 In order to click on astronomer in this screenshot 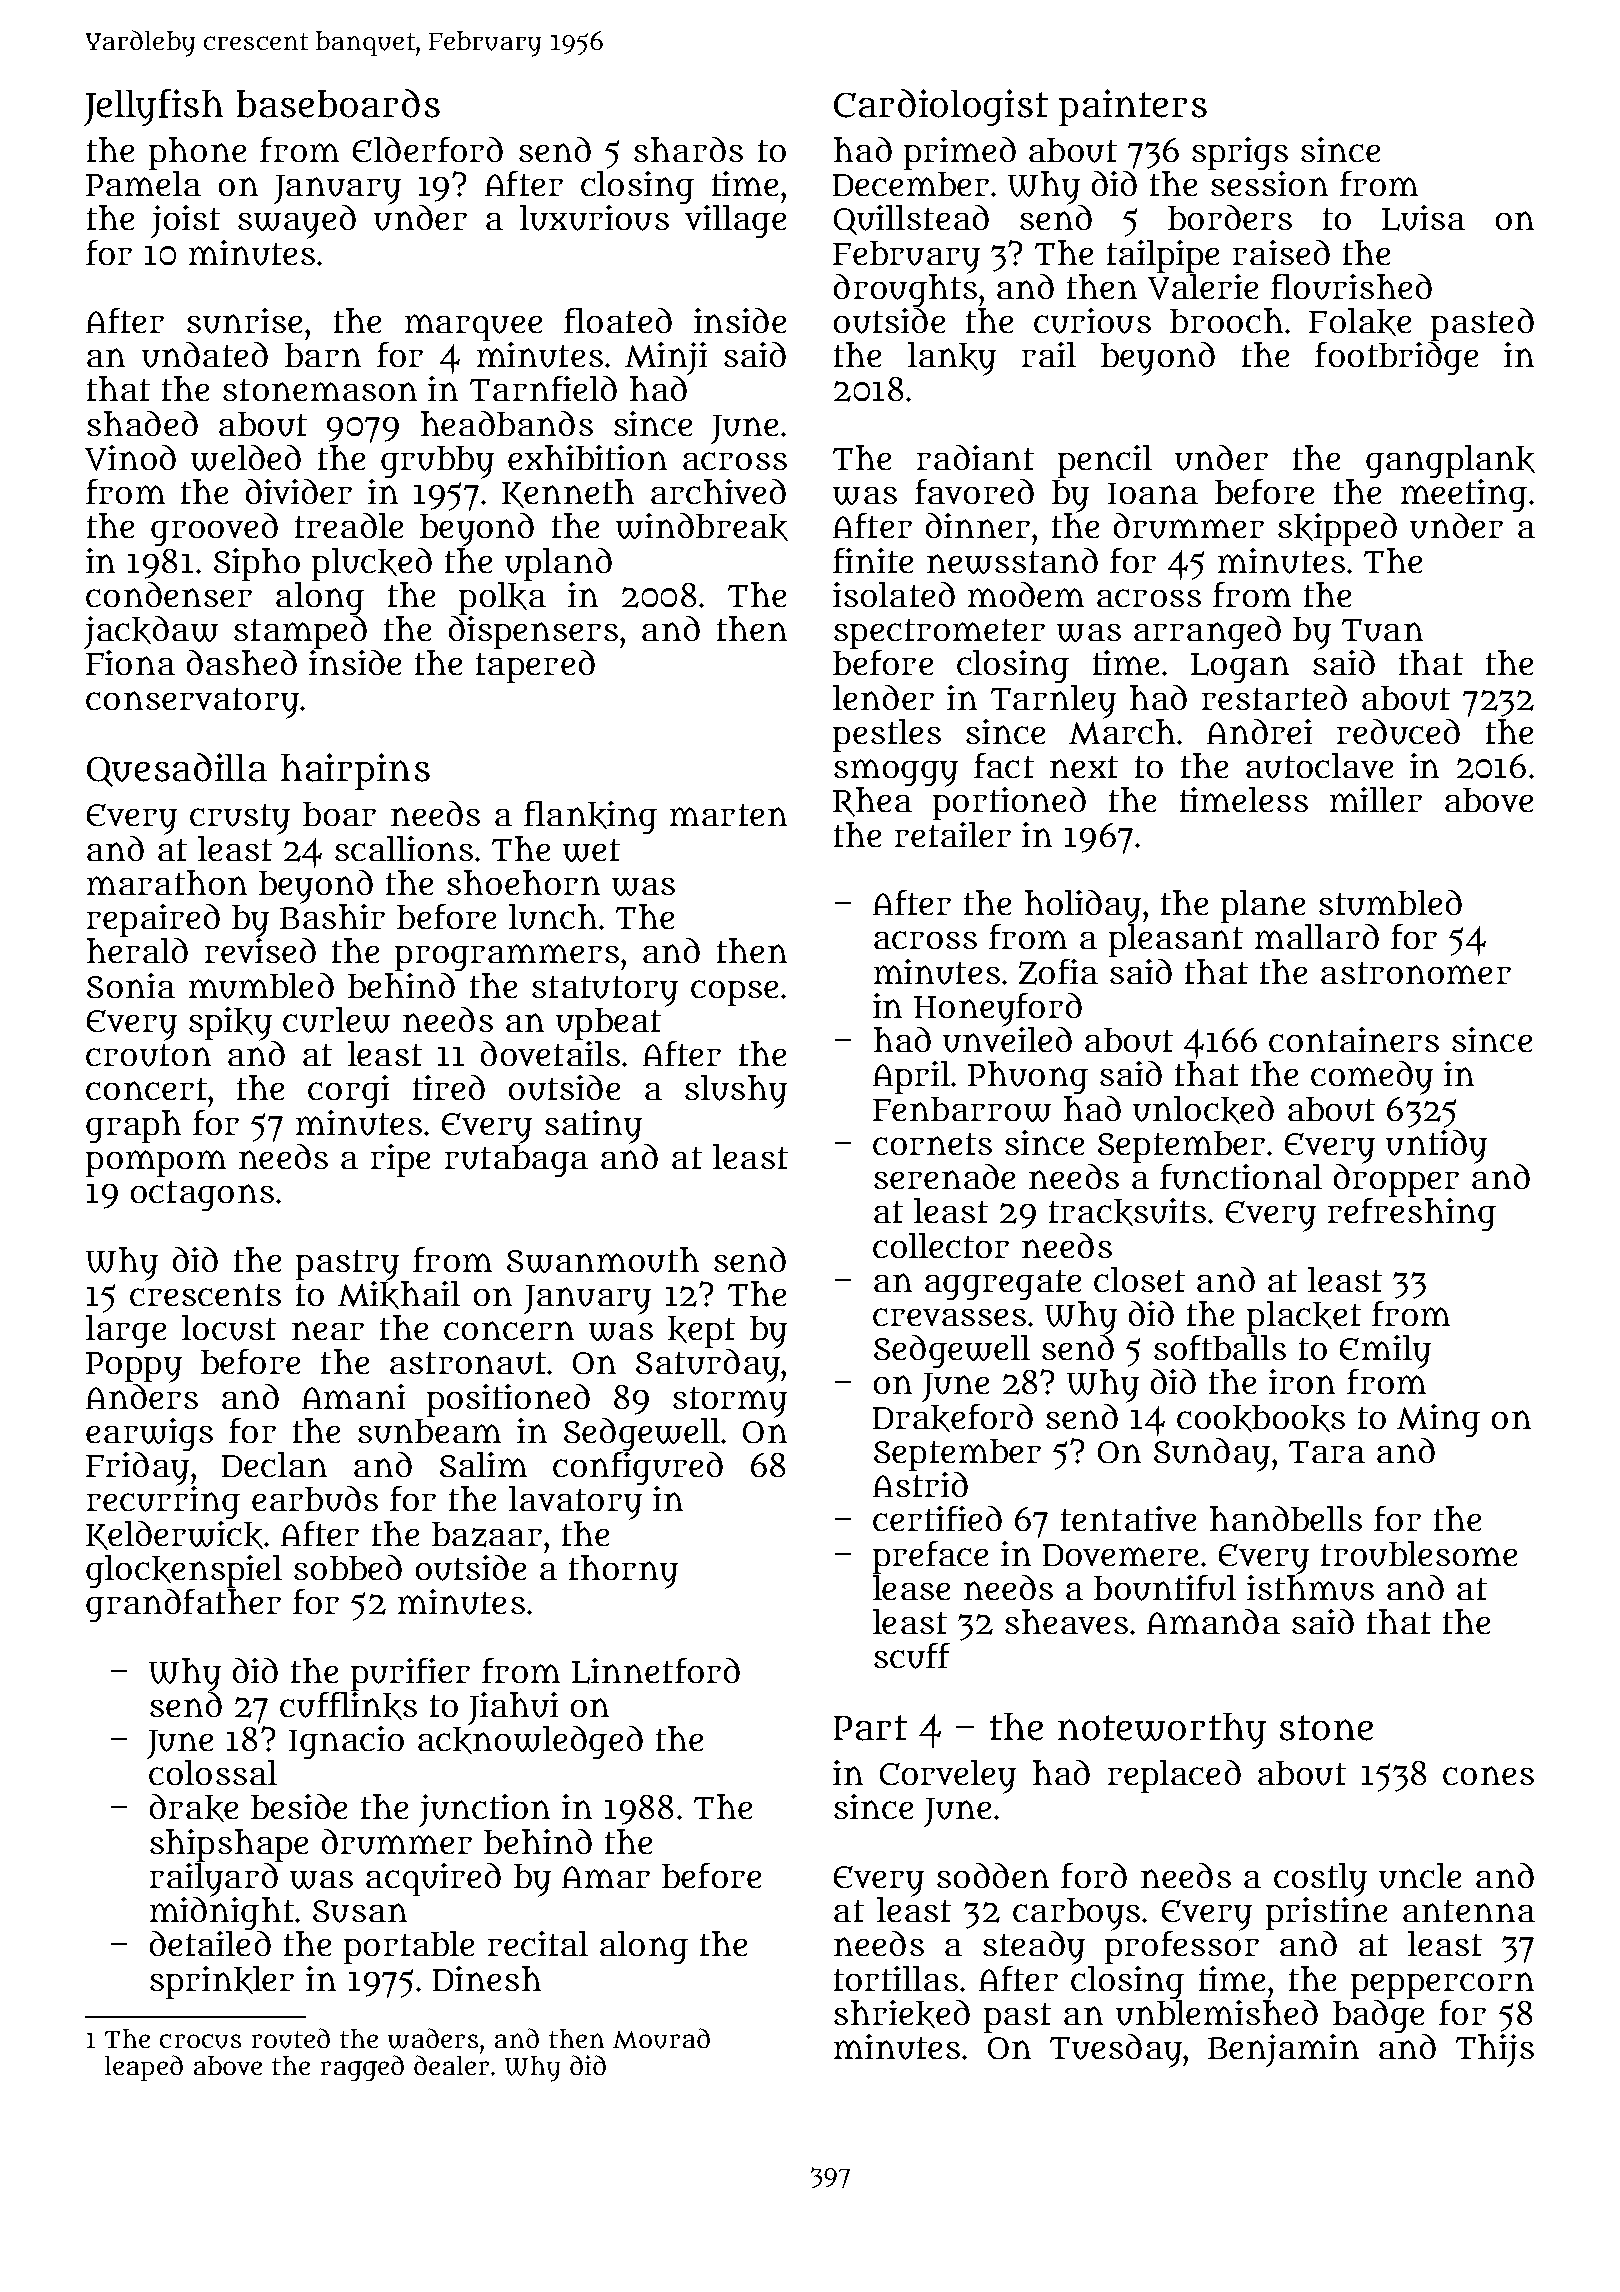, I will do `click(1416, 973)`.
